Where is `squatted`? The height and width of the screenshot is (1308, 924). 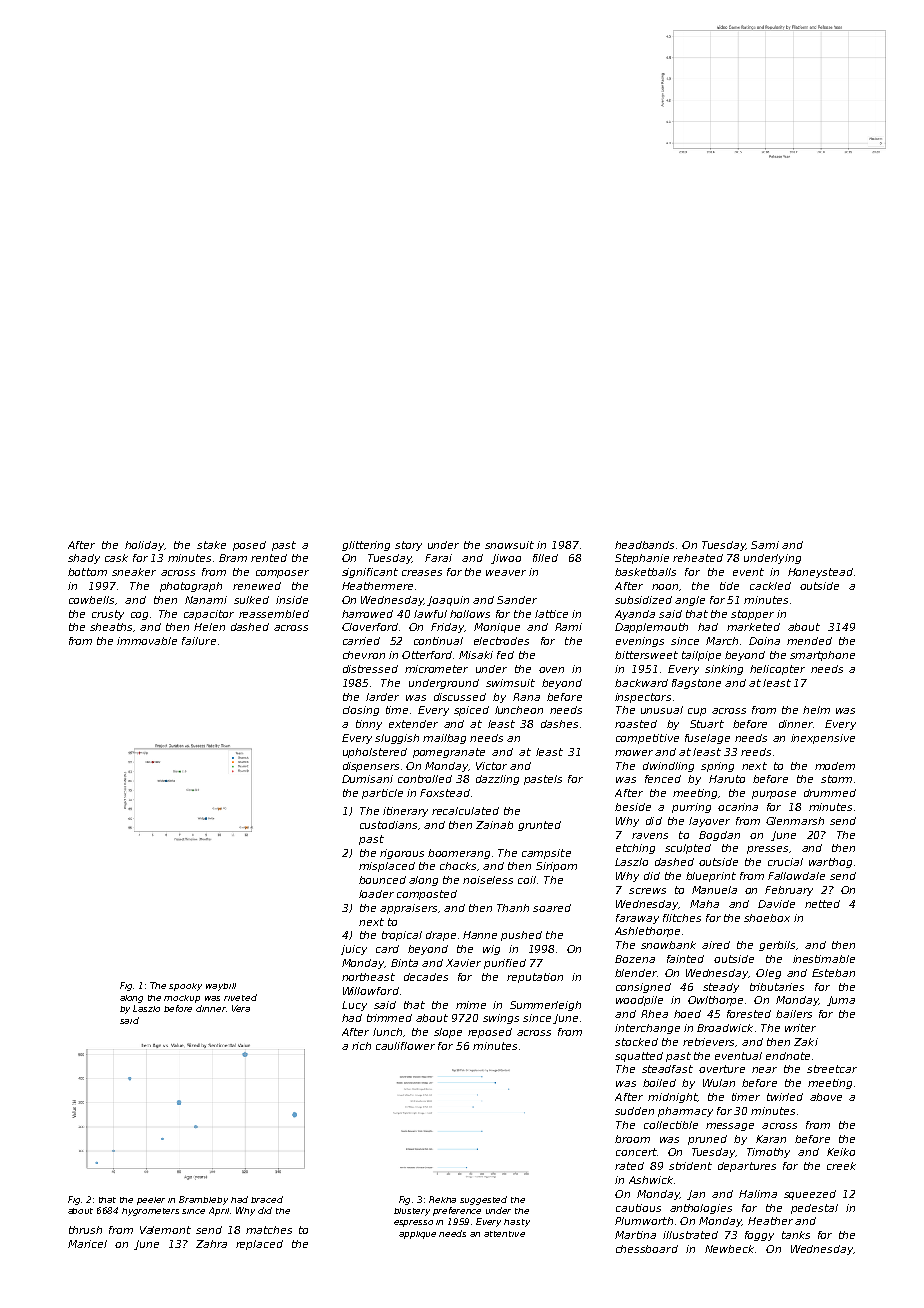
squatted is located at coordinates (639, 1057).
